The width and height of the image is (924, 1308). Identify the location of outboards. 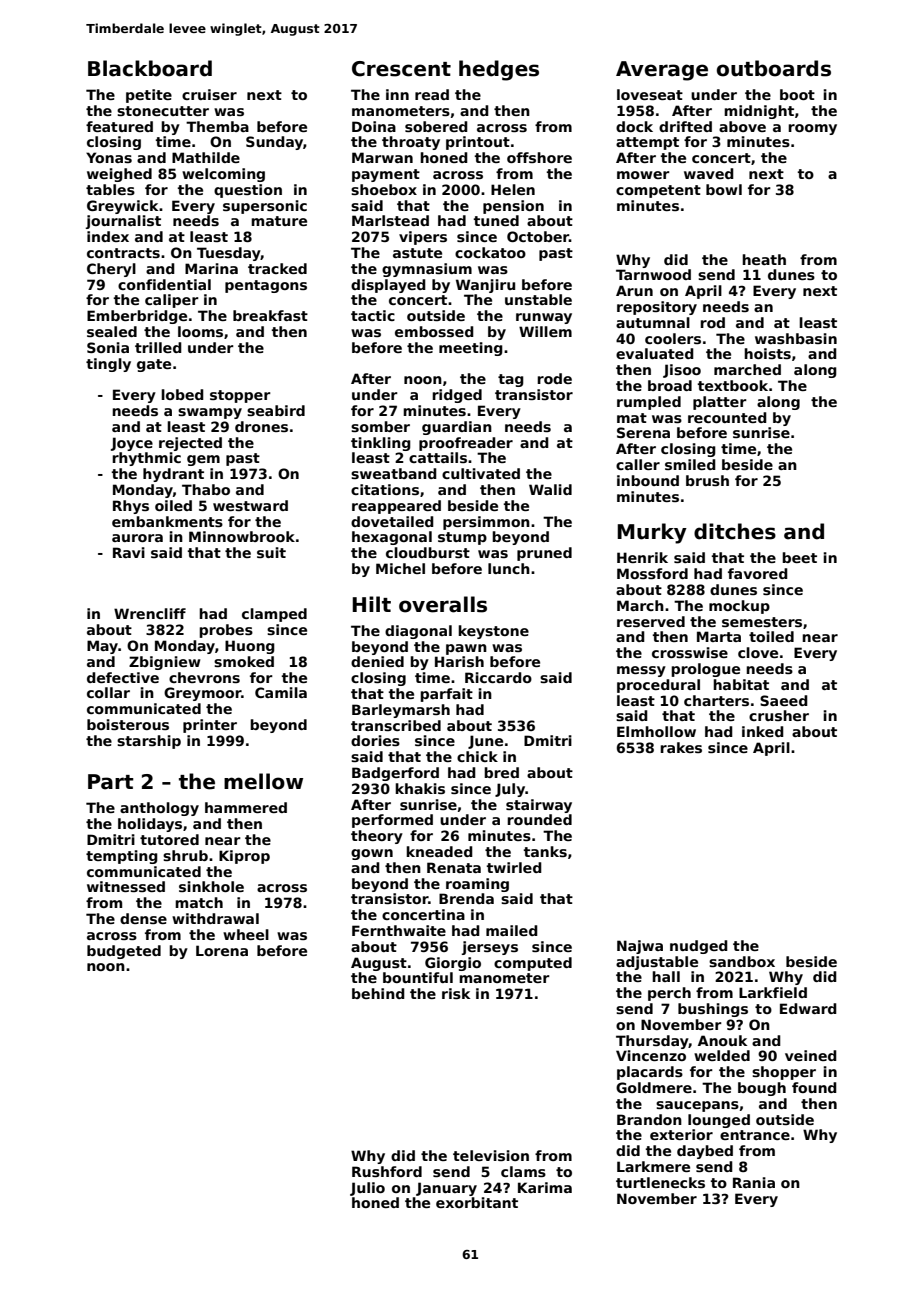
(774, 68).
